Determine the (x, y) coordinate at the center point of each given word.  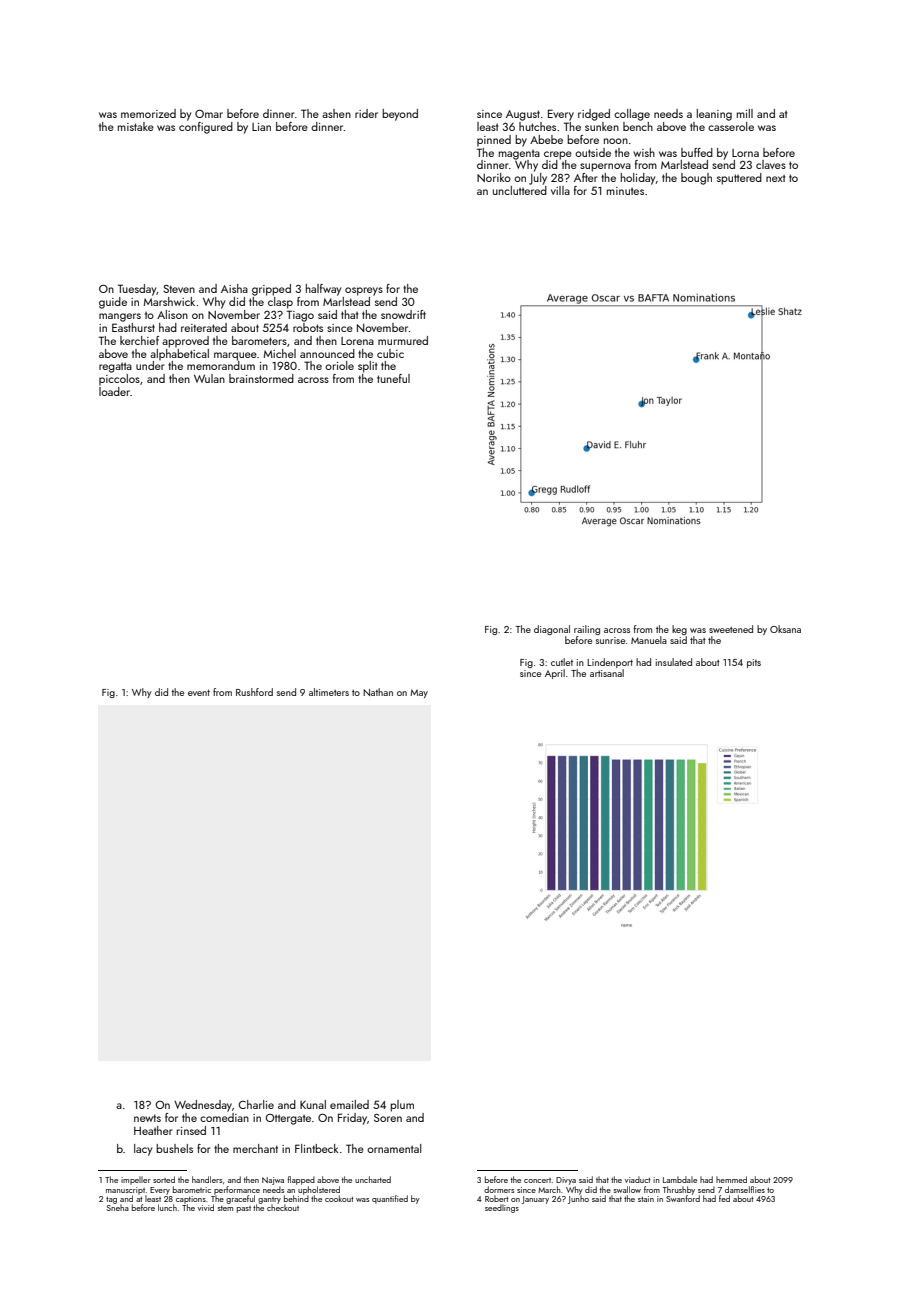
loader (114, 391)
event (199, 693)
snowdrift (403, 314)
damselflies (745, 1189)
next (776, 178)
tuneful (393, 378)
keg (679, 630)
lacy (143, 1150)
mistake (136, 126)
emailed (349, 1104)
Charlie (256, 1104)
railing (587, 630)
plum (402, 1106)
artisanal (607, 673)
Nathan (378, 692)
